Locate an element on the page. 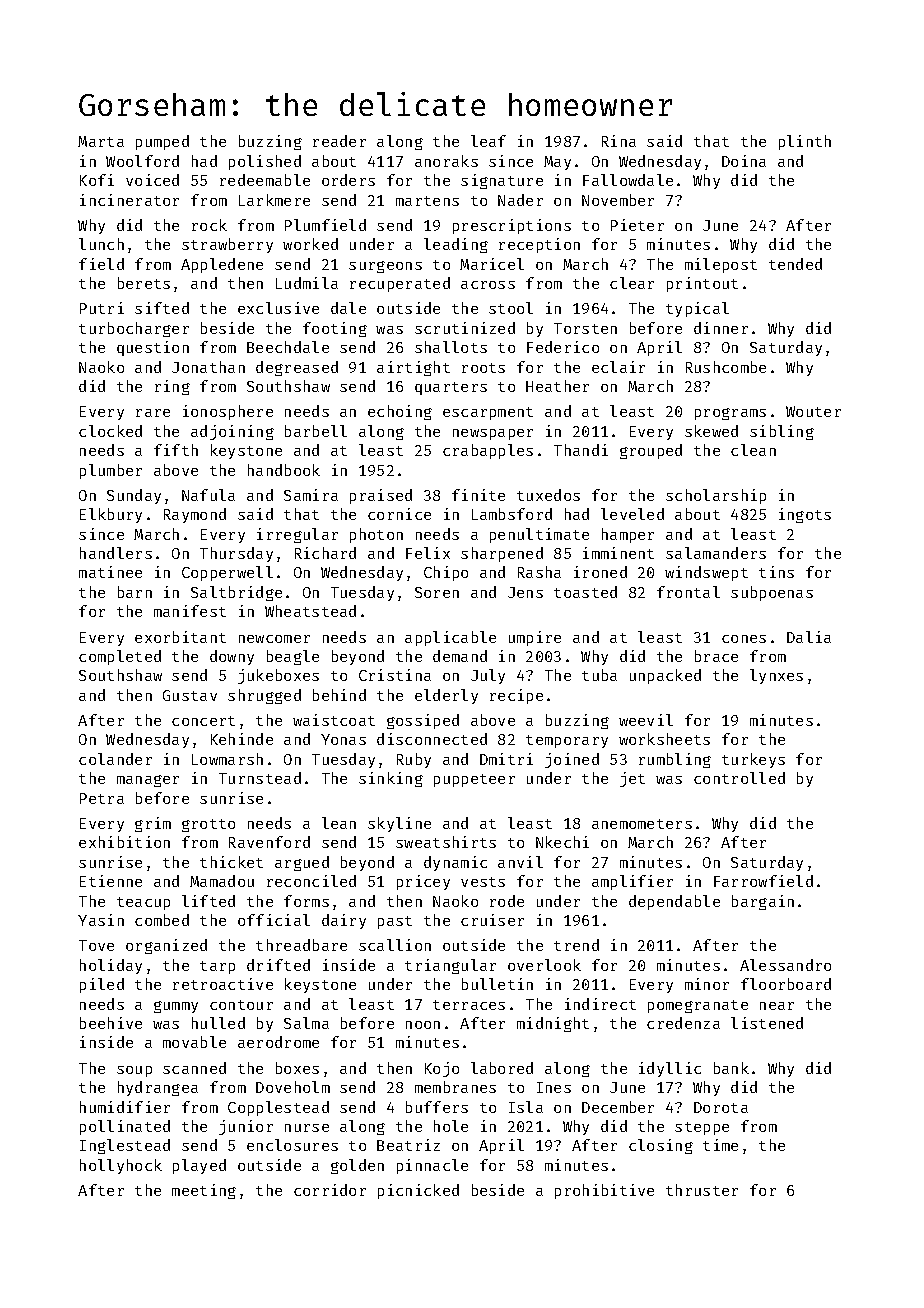  Elkbury is located at coordinates (111, 515).
